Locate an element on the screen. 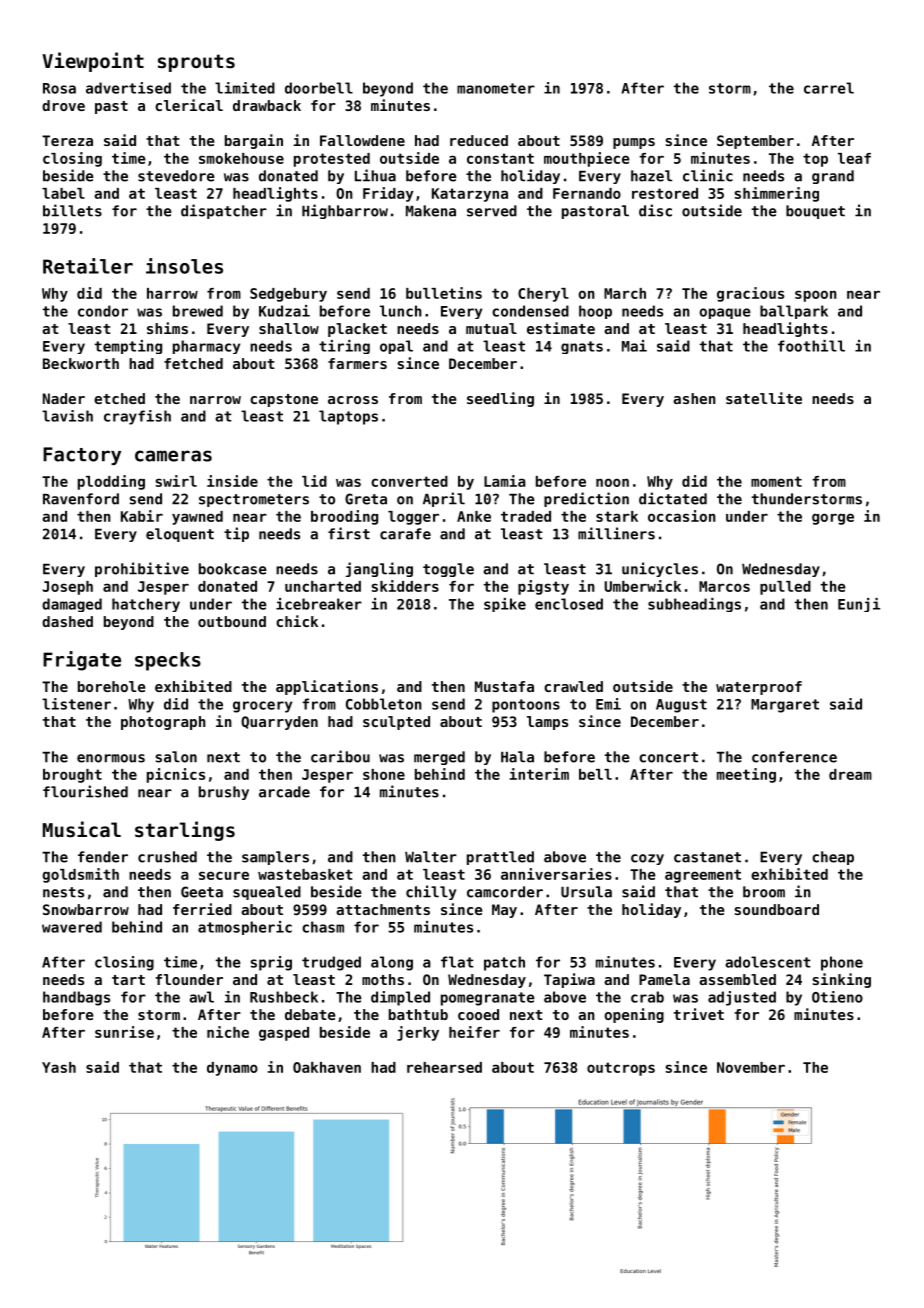 The width and height of the screenshot is (924, 1308). spike is located at coordinates (505, 605).
